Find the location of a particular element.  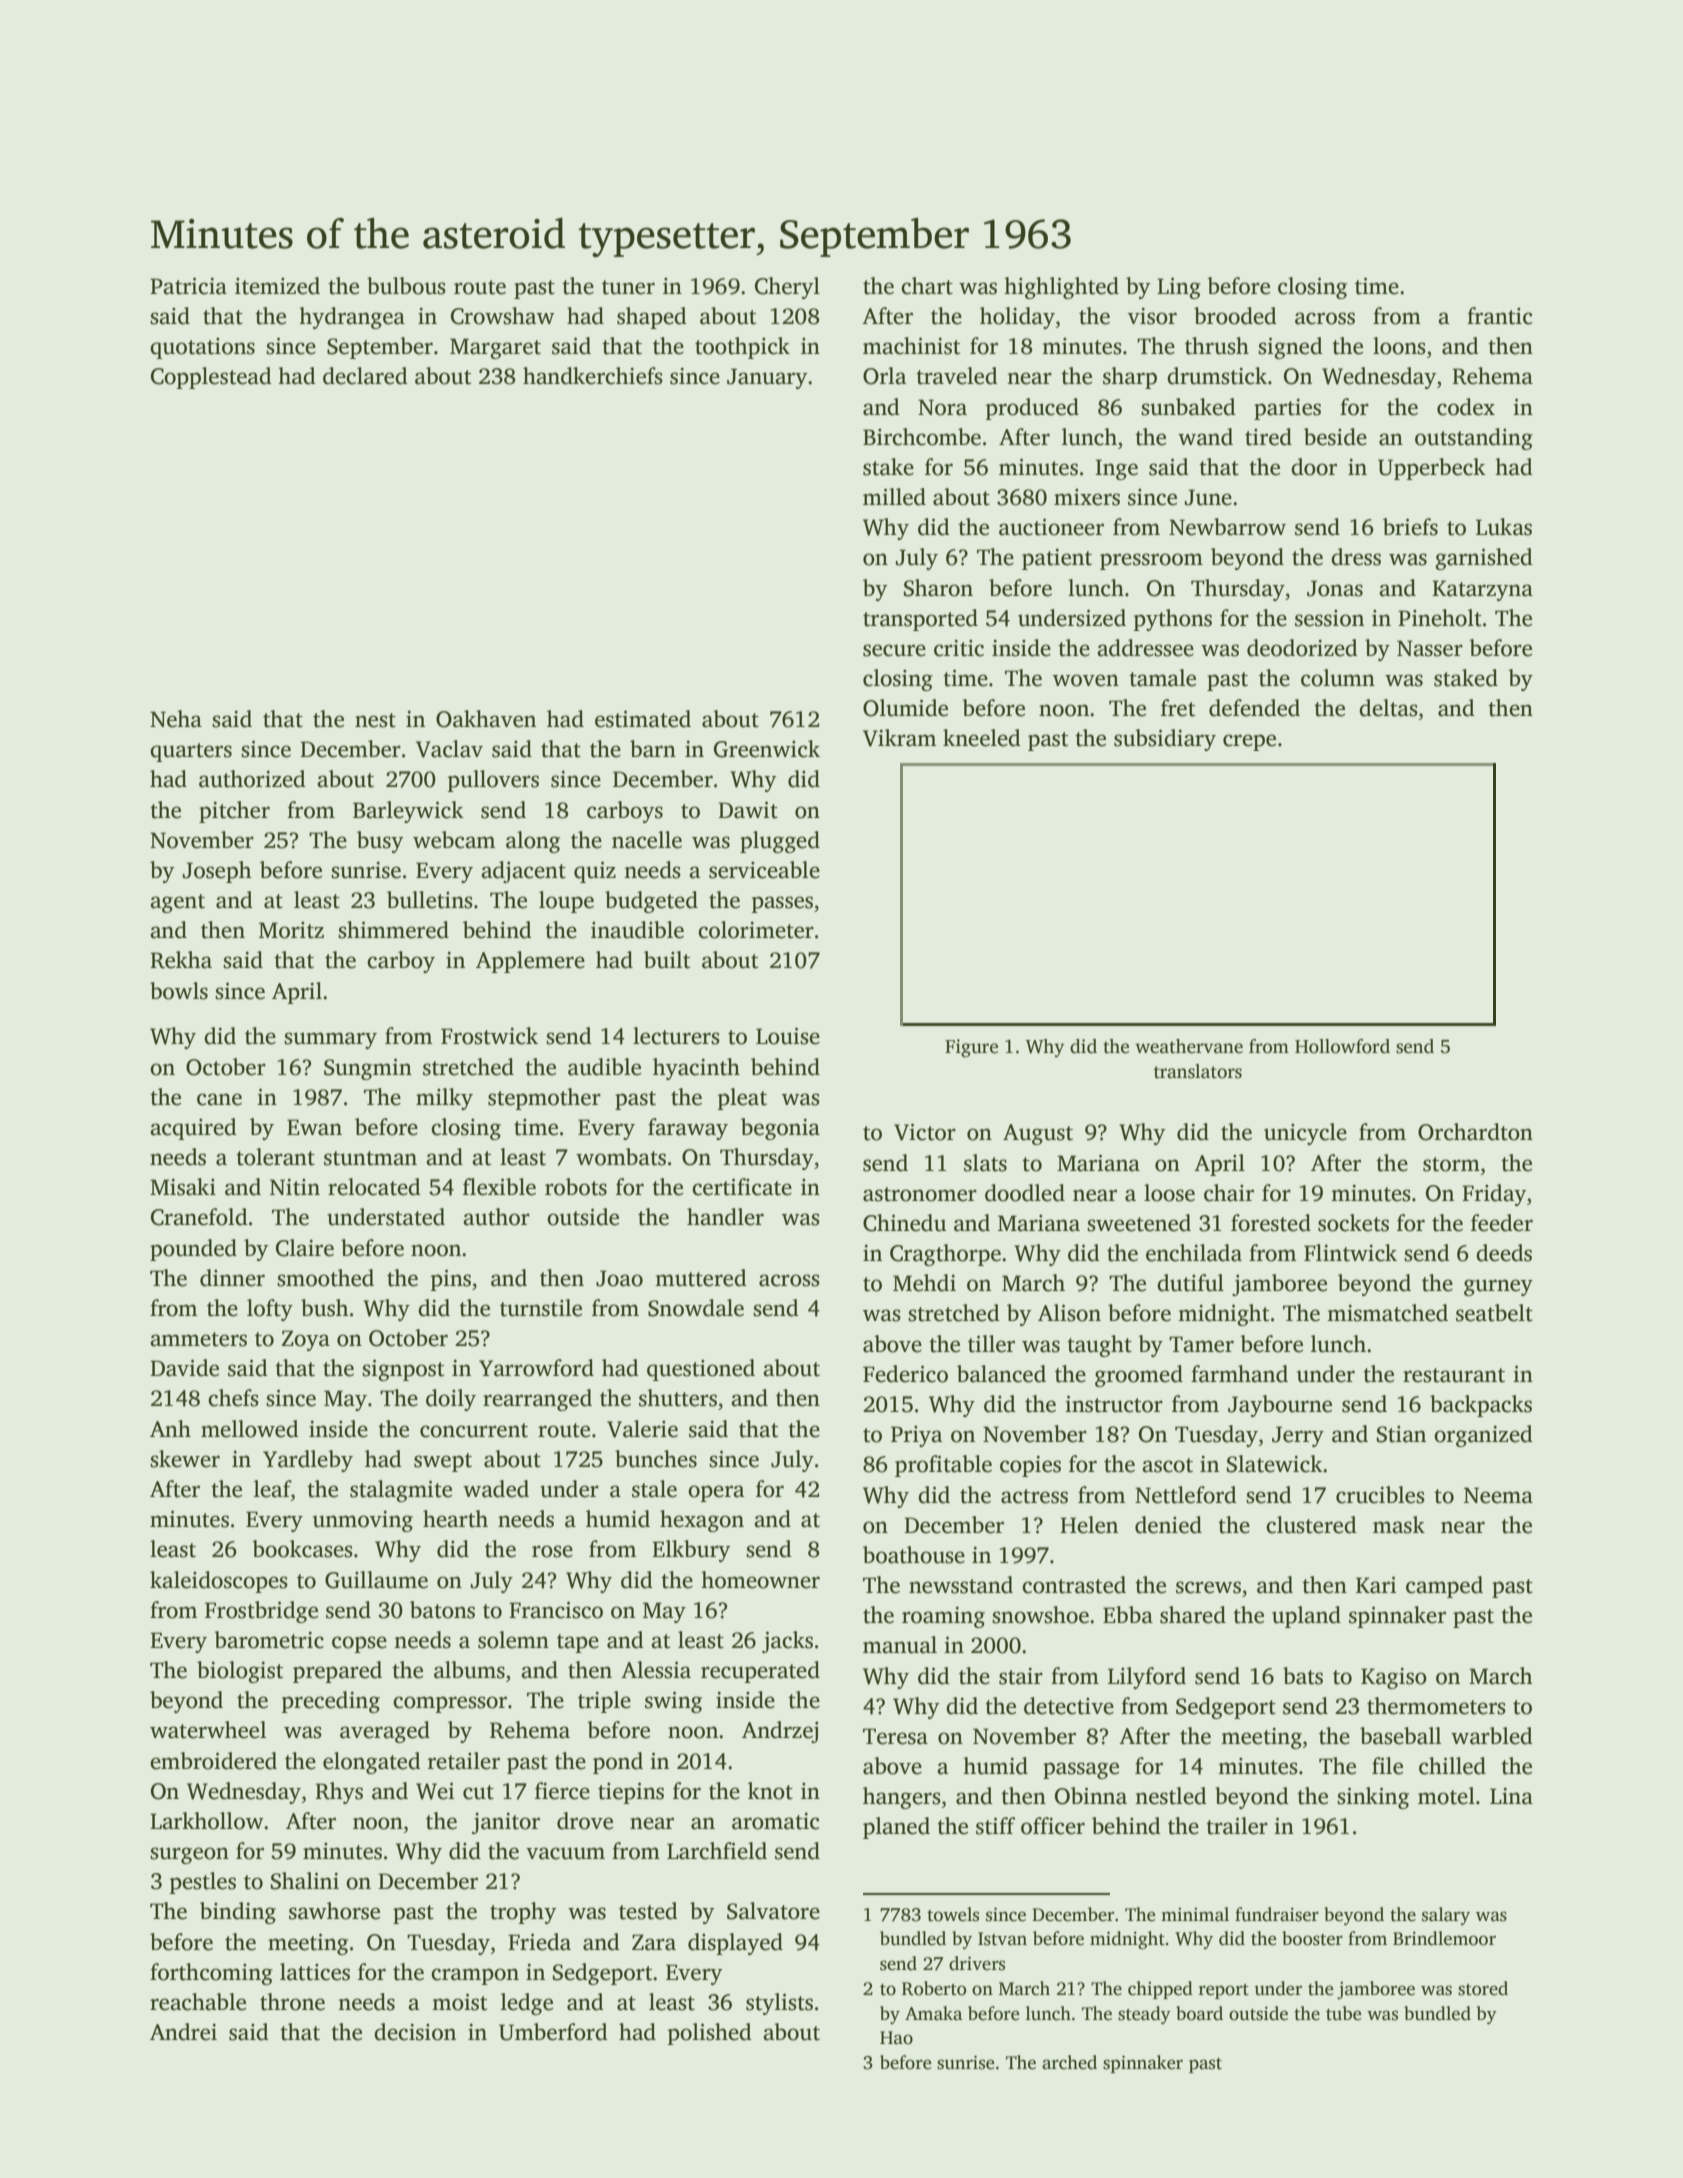

polished is located at coordinates (709, 2034).
